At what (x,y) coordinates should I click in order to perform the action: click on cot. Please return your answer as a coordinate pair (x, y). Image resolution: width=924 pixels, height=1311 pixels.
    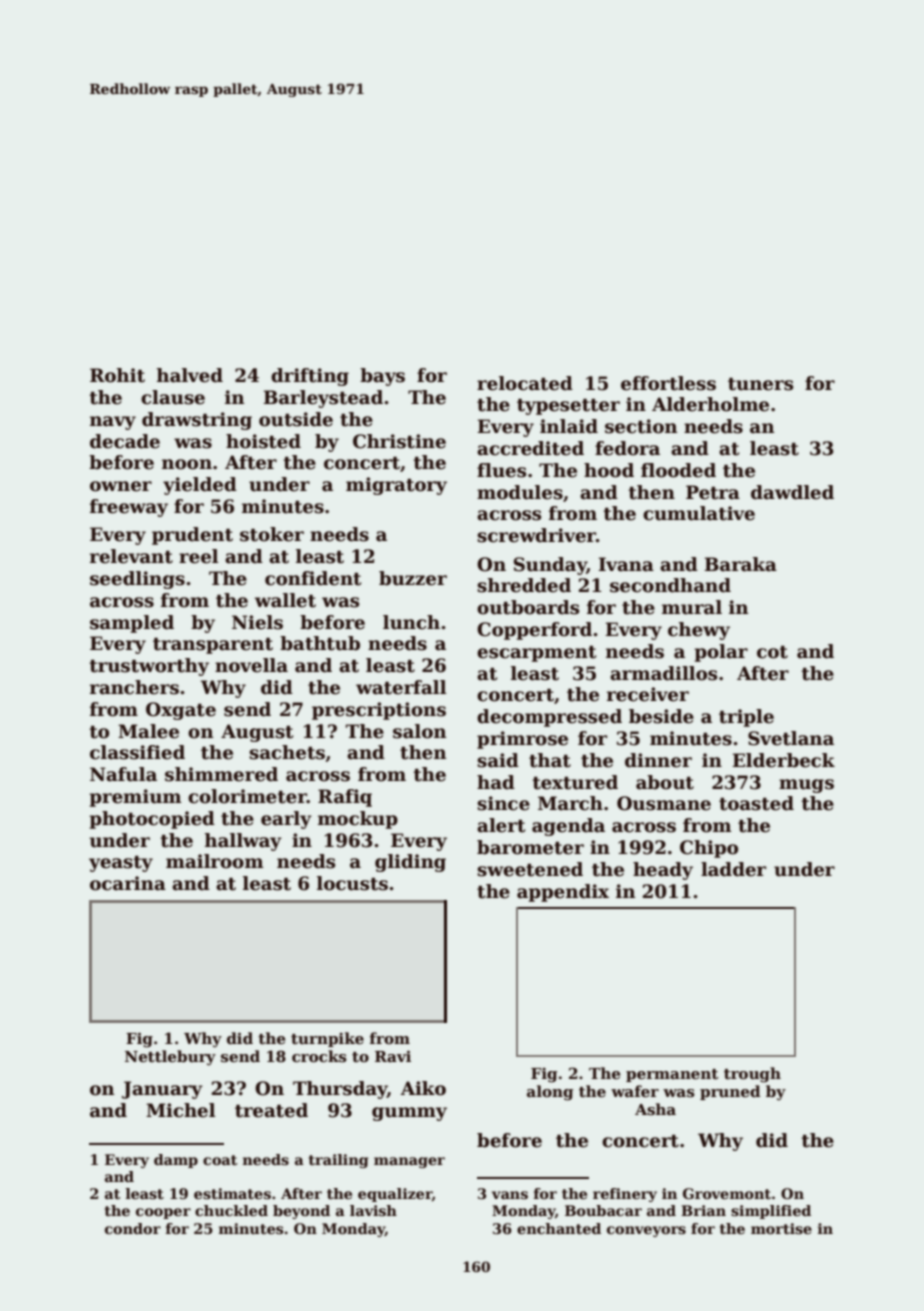
    Looking at the image, I should click on (772, 652).
